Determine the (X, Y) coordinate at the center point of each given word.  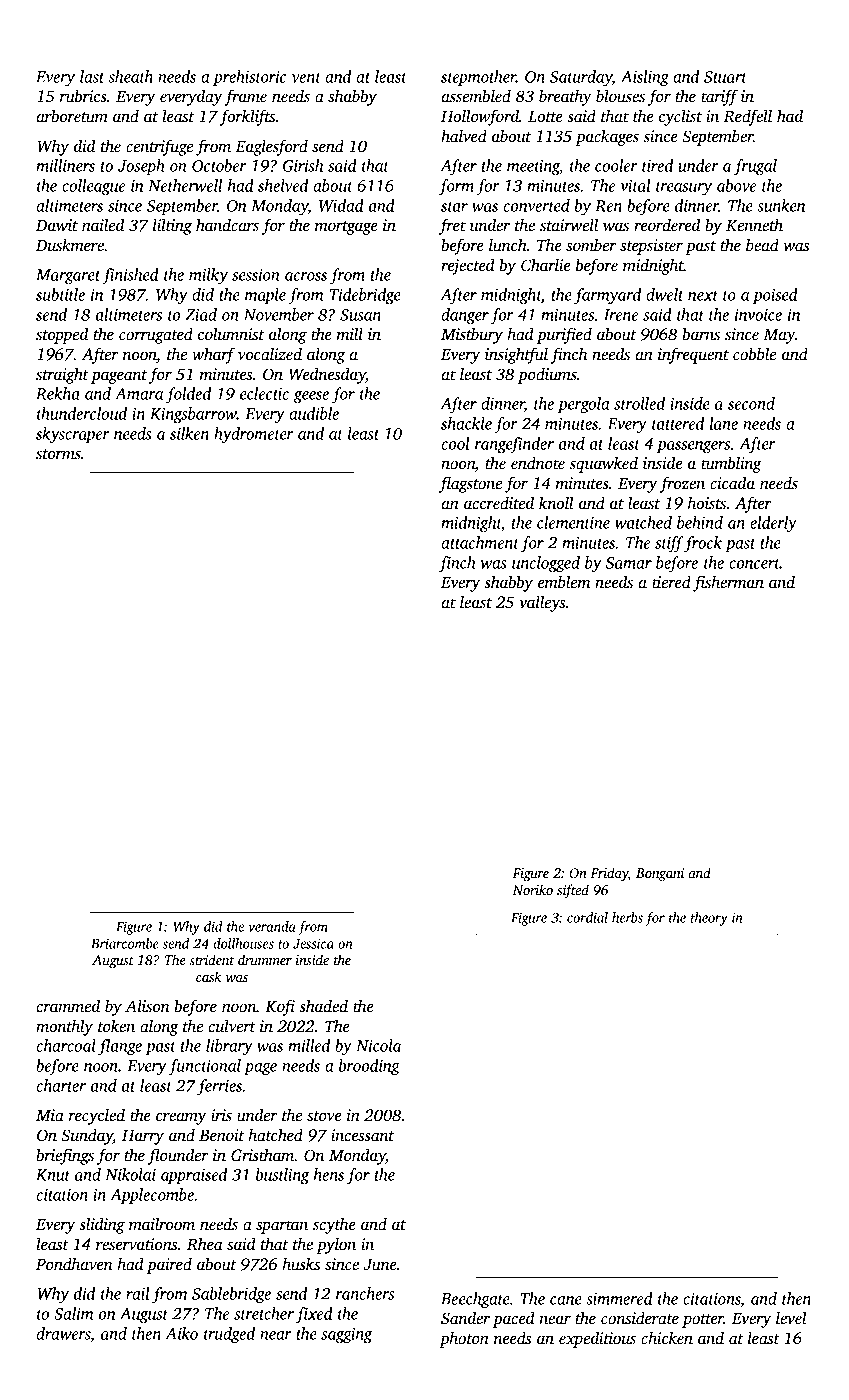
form (456, 187)
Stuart (725, 77)
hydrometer (254, 435)
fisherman (728, 583)
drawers (63, 1333)
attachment (480, 542)
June (380, 1265)
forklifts (247, 117)
